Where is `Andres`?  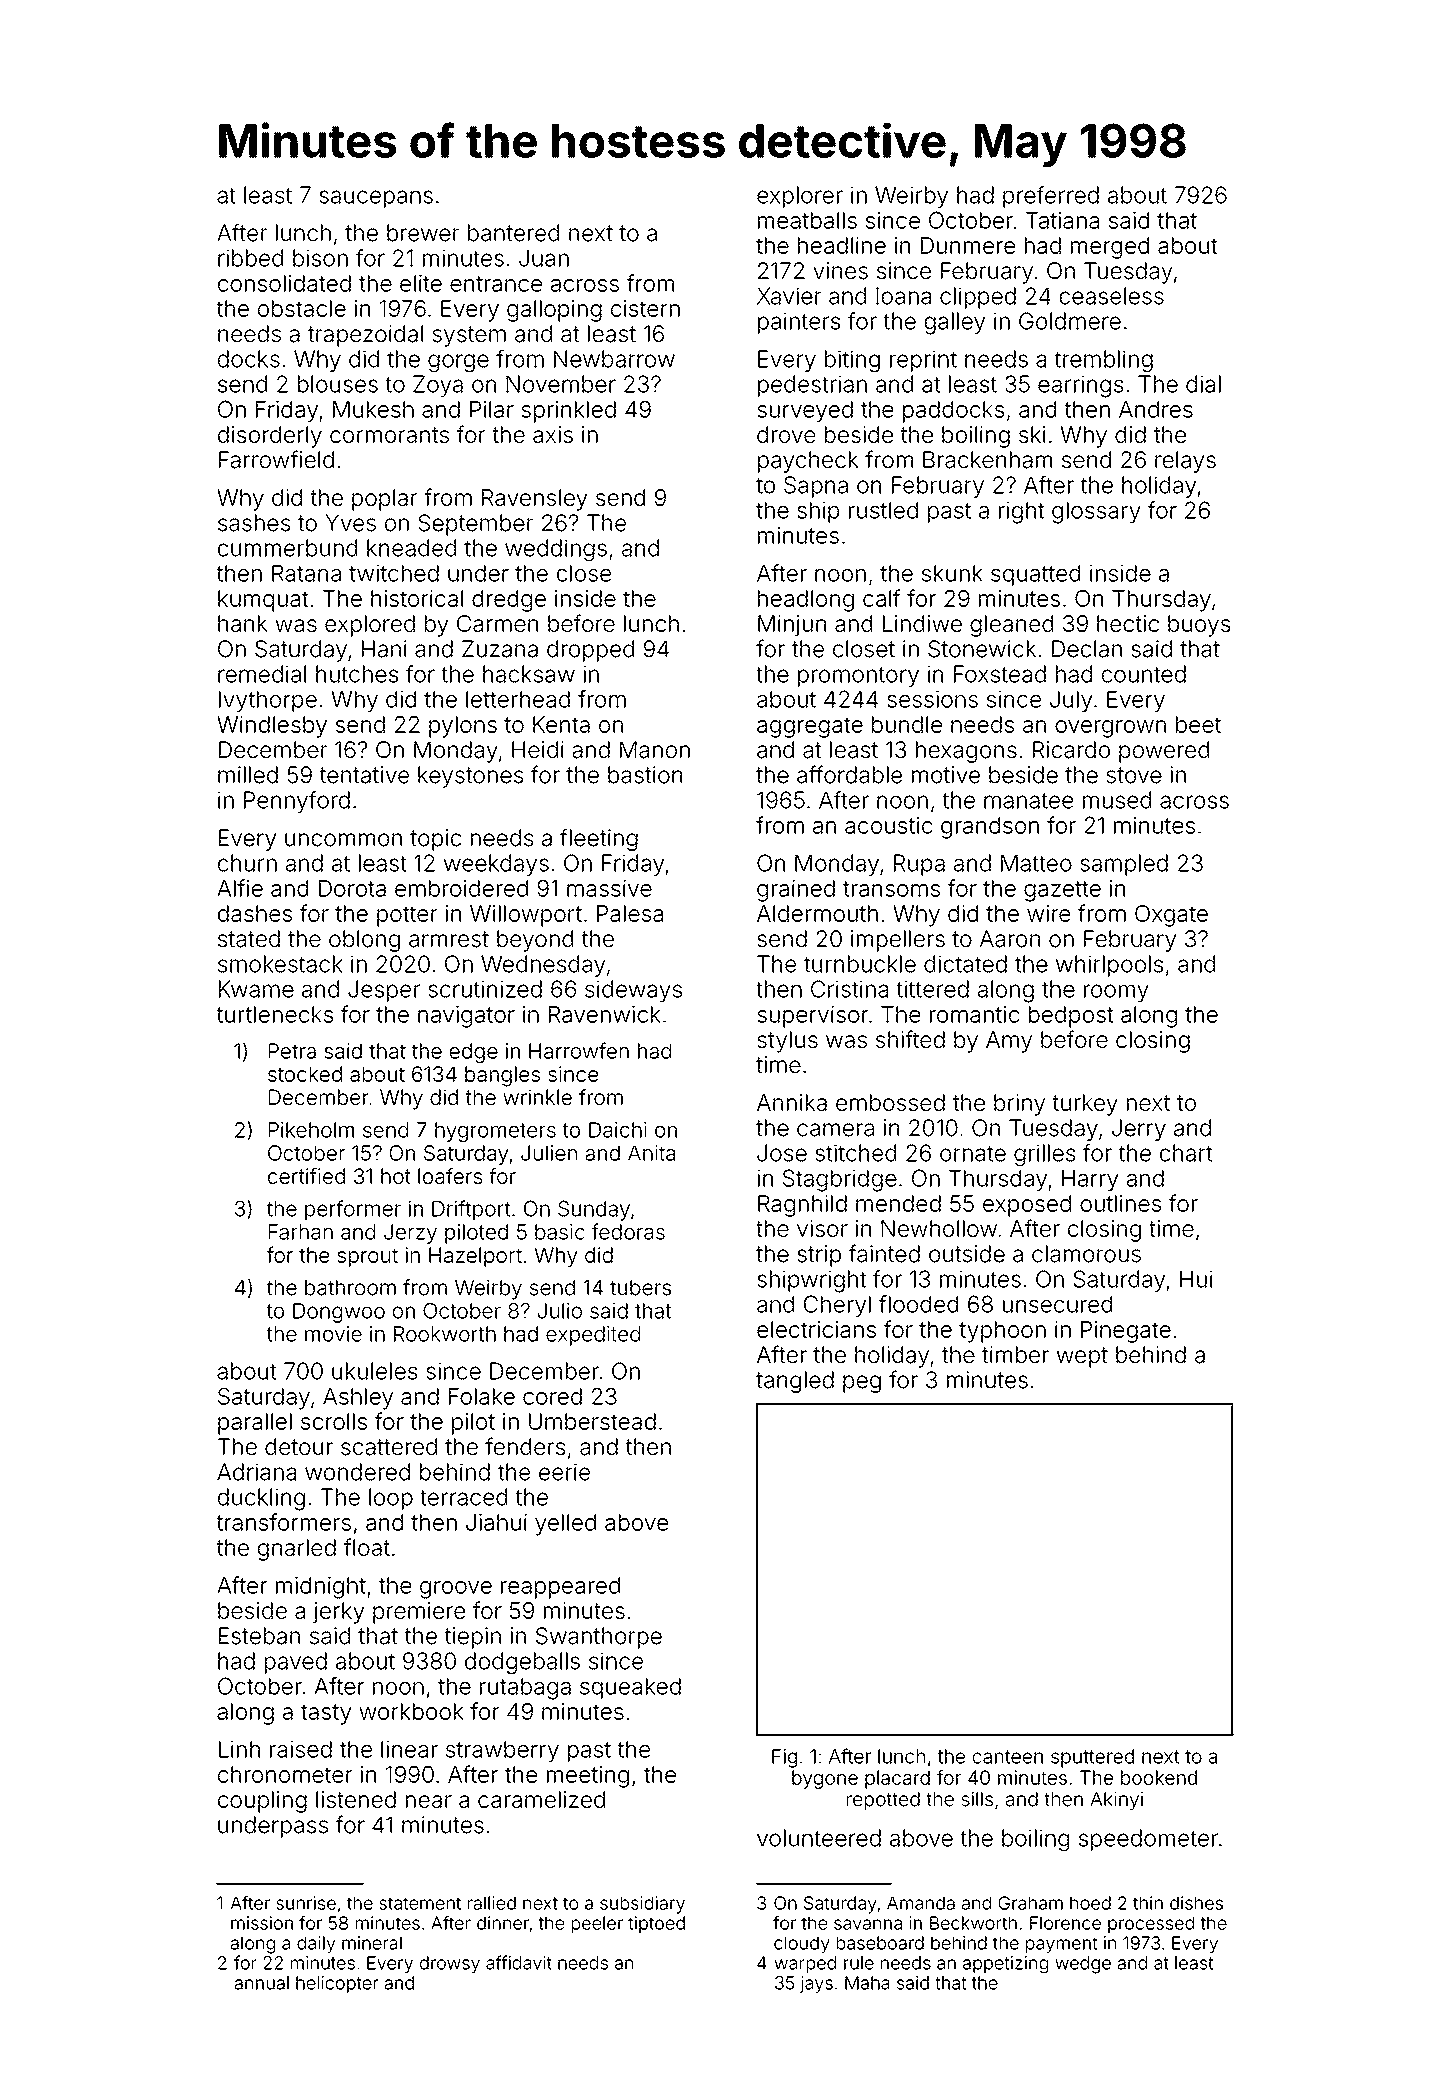 Andres is located at coordinates (1156, 409).
